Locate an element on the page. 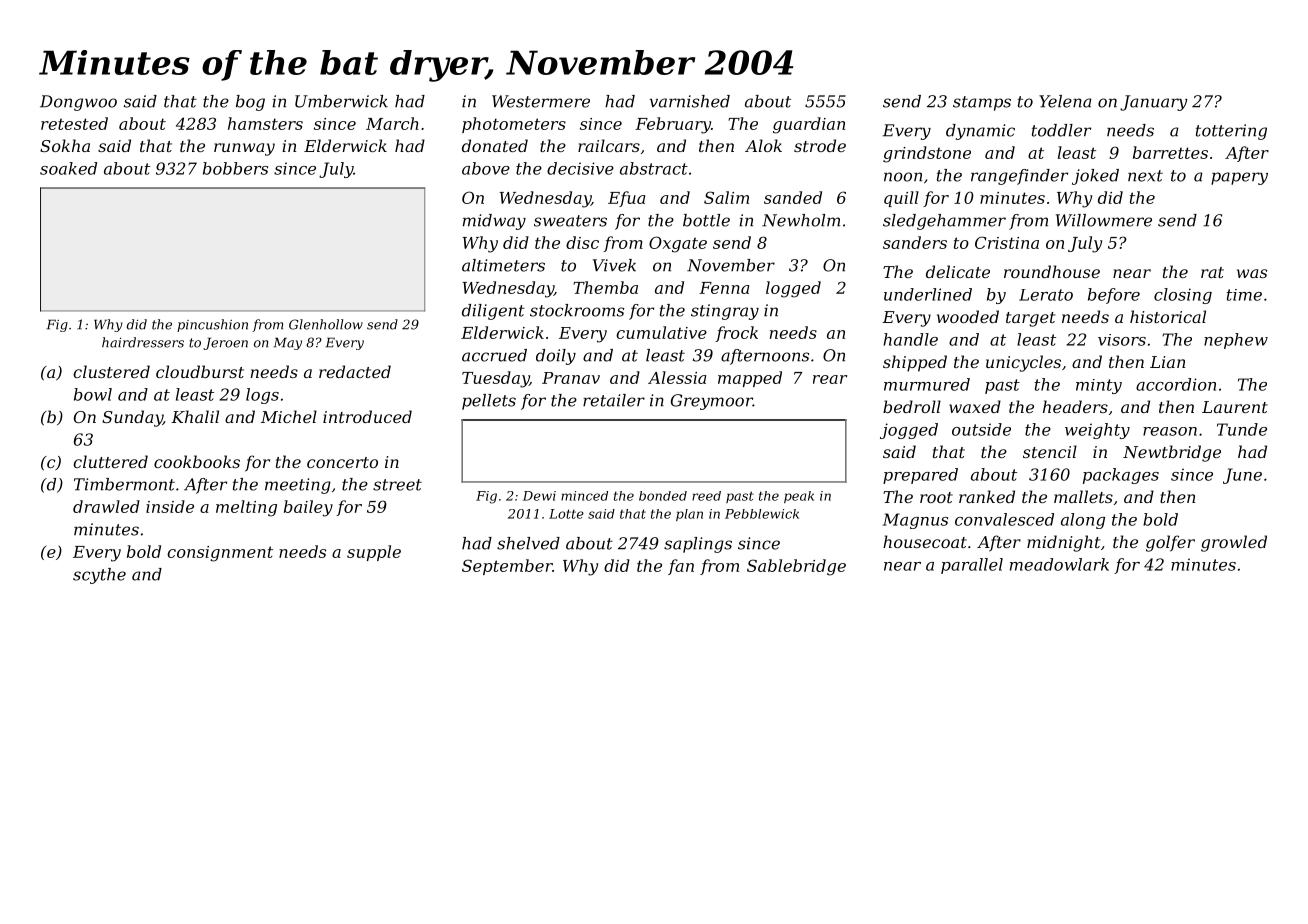 Image resolution: width=1308 pixels, height=924 pixels. scythe is located at coordinates (99, 576).
